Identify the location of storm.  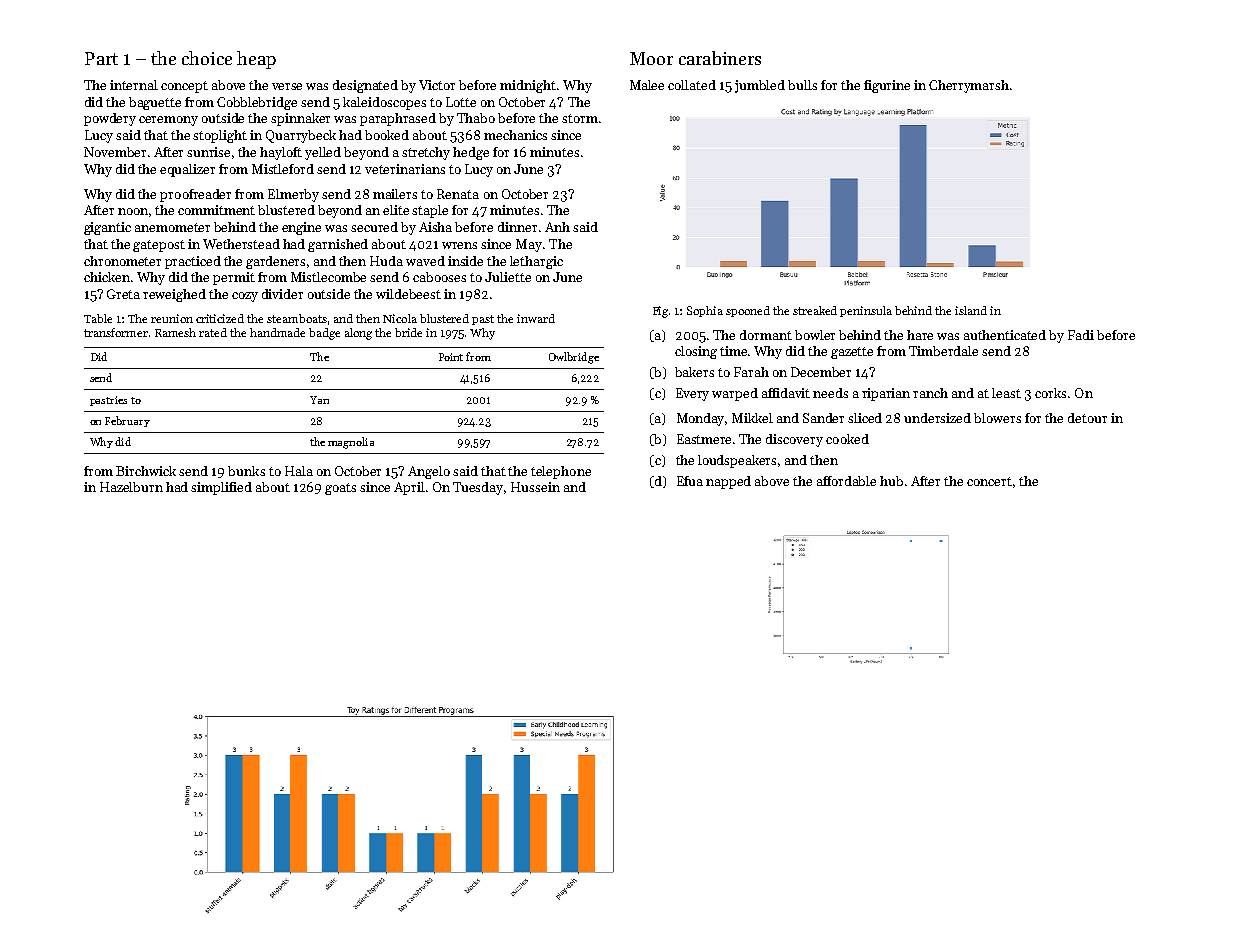
(580, 118).
